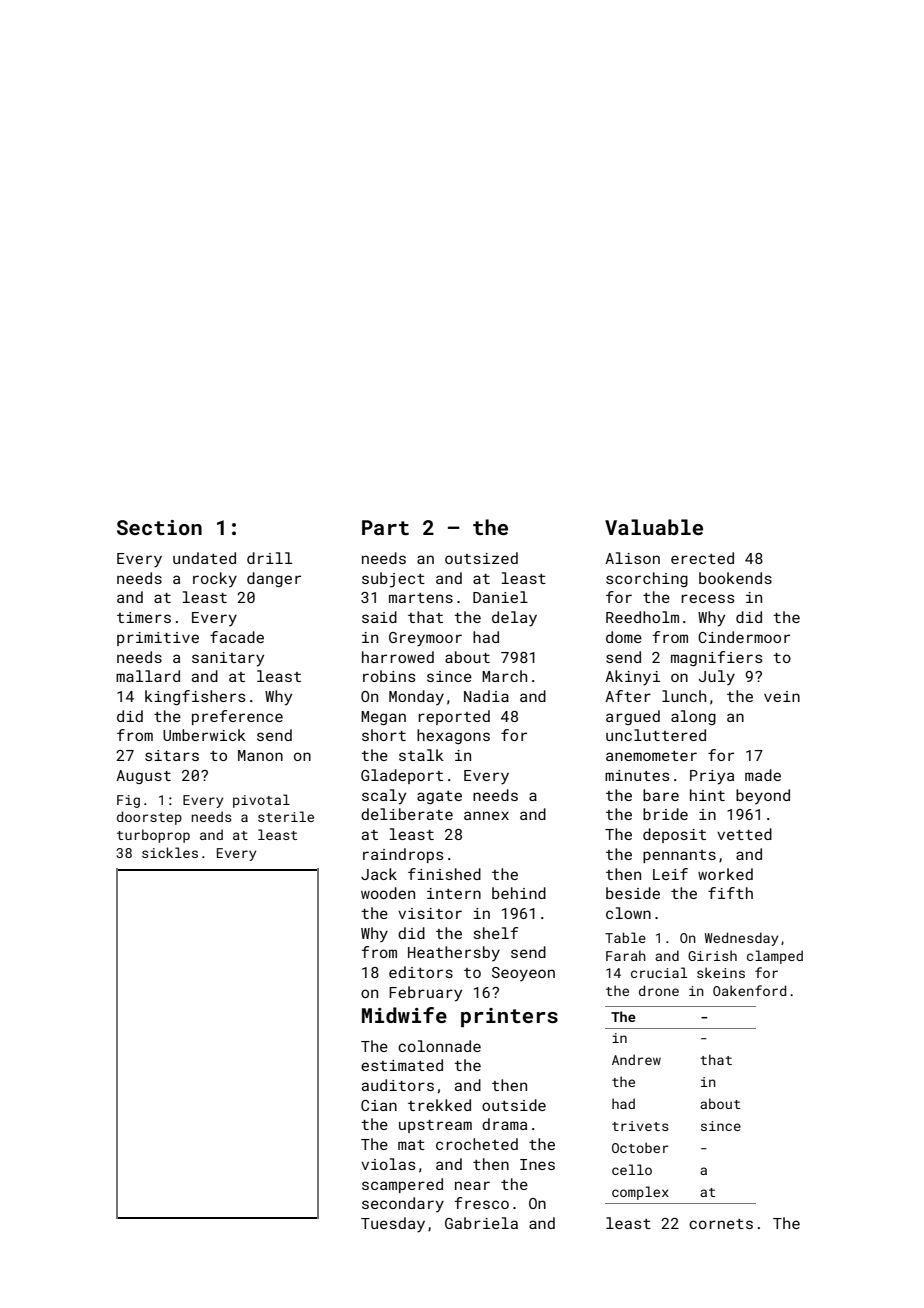  Describe the element at coordinates (625, 937) in the document. I see `Table` at that location.
